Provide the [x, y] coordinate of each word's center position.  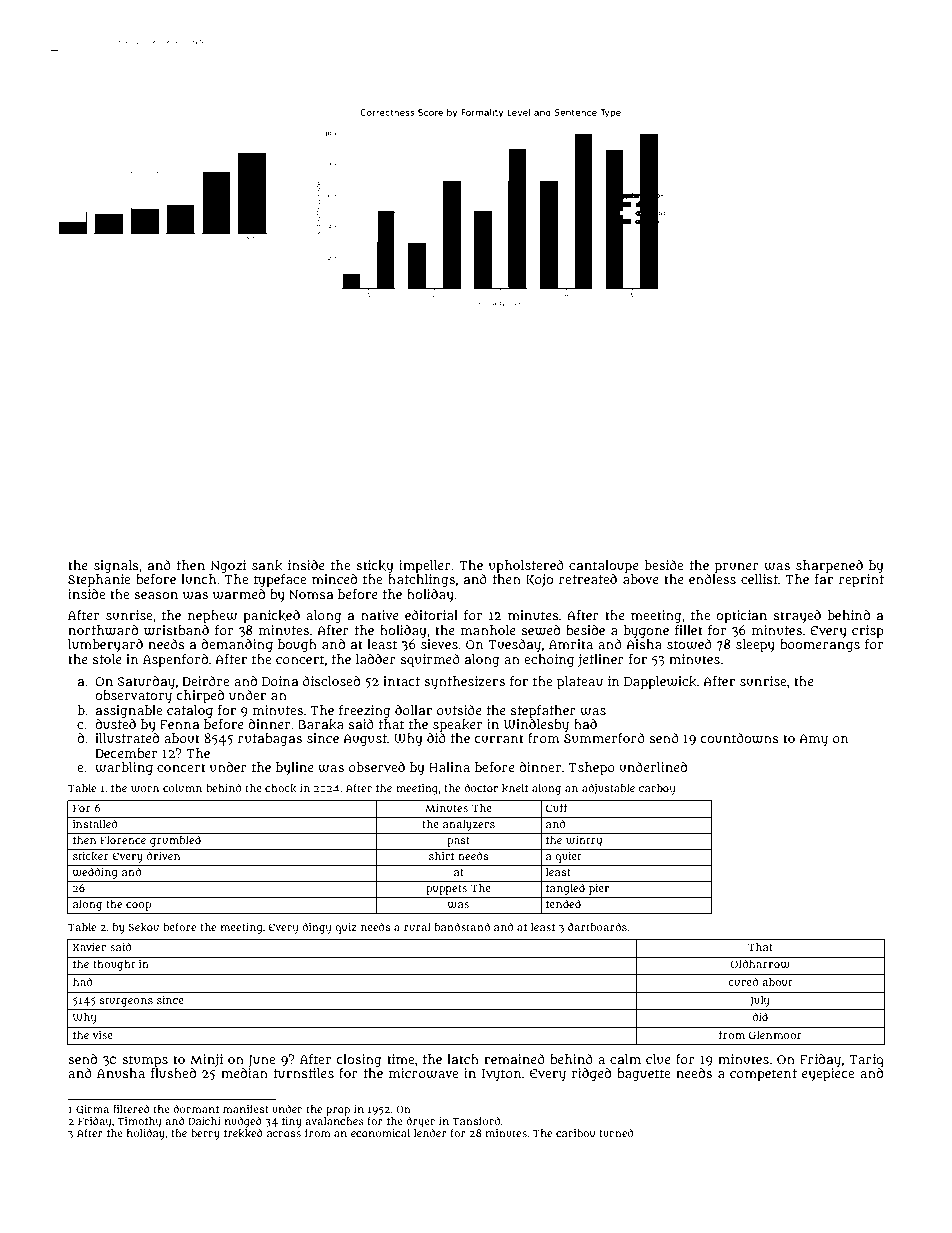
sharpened [829, 566]
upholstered [526, 566]
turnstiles [304, 1073]
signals [116, 567]
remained [514, 1059]
